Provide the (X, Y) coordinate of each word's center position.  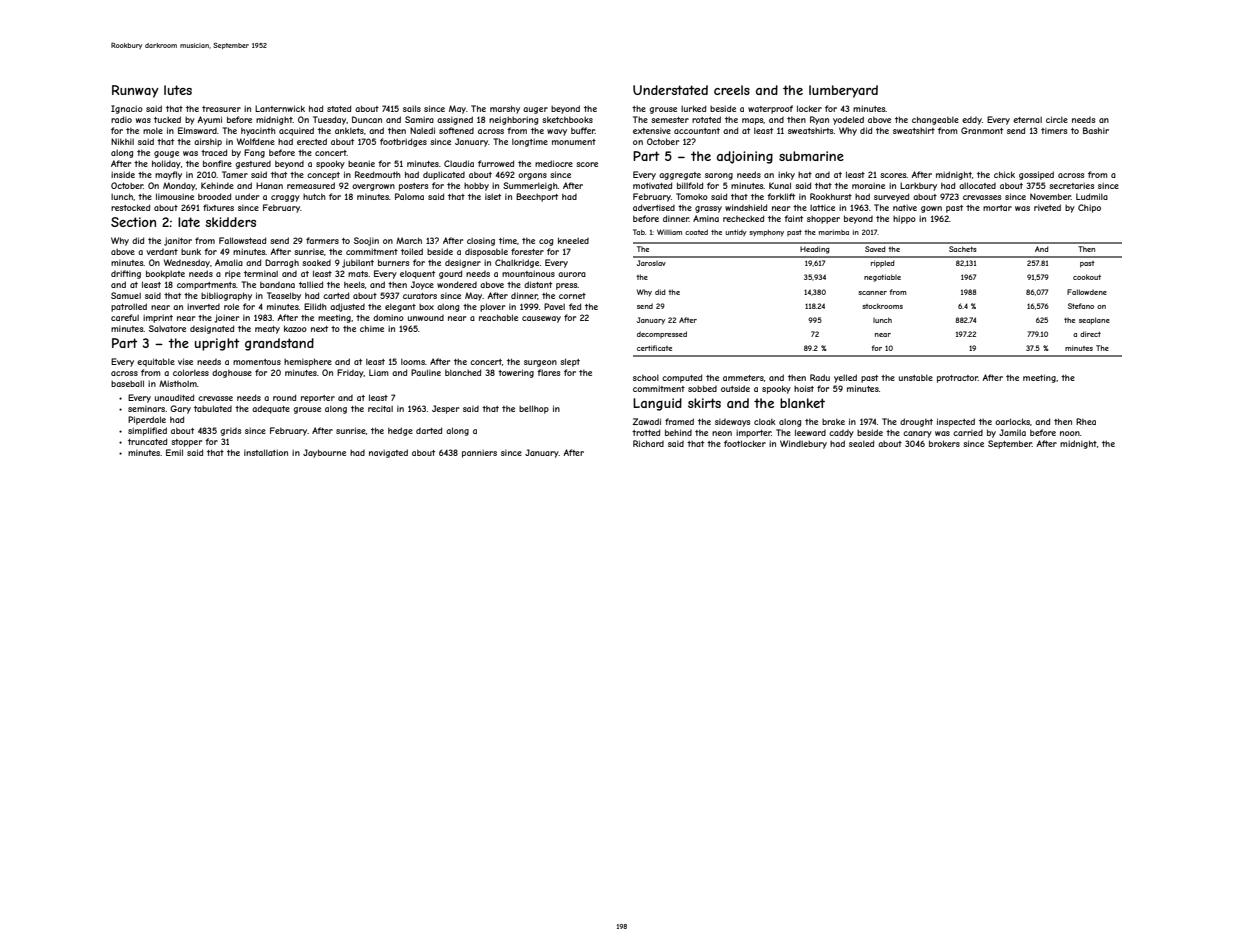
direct (1090, 334)
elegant (400, 308)
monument (574, 142)
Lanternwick (280, 108)
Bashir (1096, 130)
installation (266, 452)
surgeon (540, 363)
